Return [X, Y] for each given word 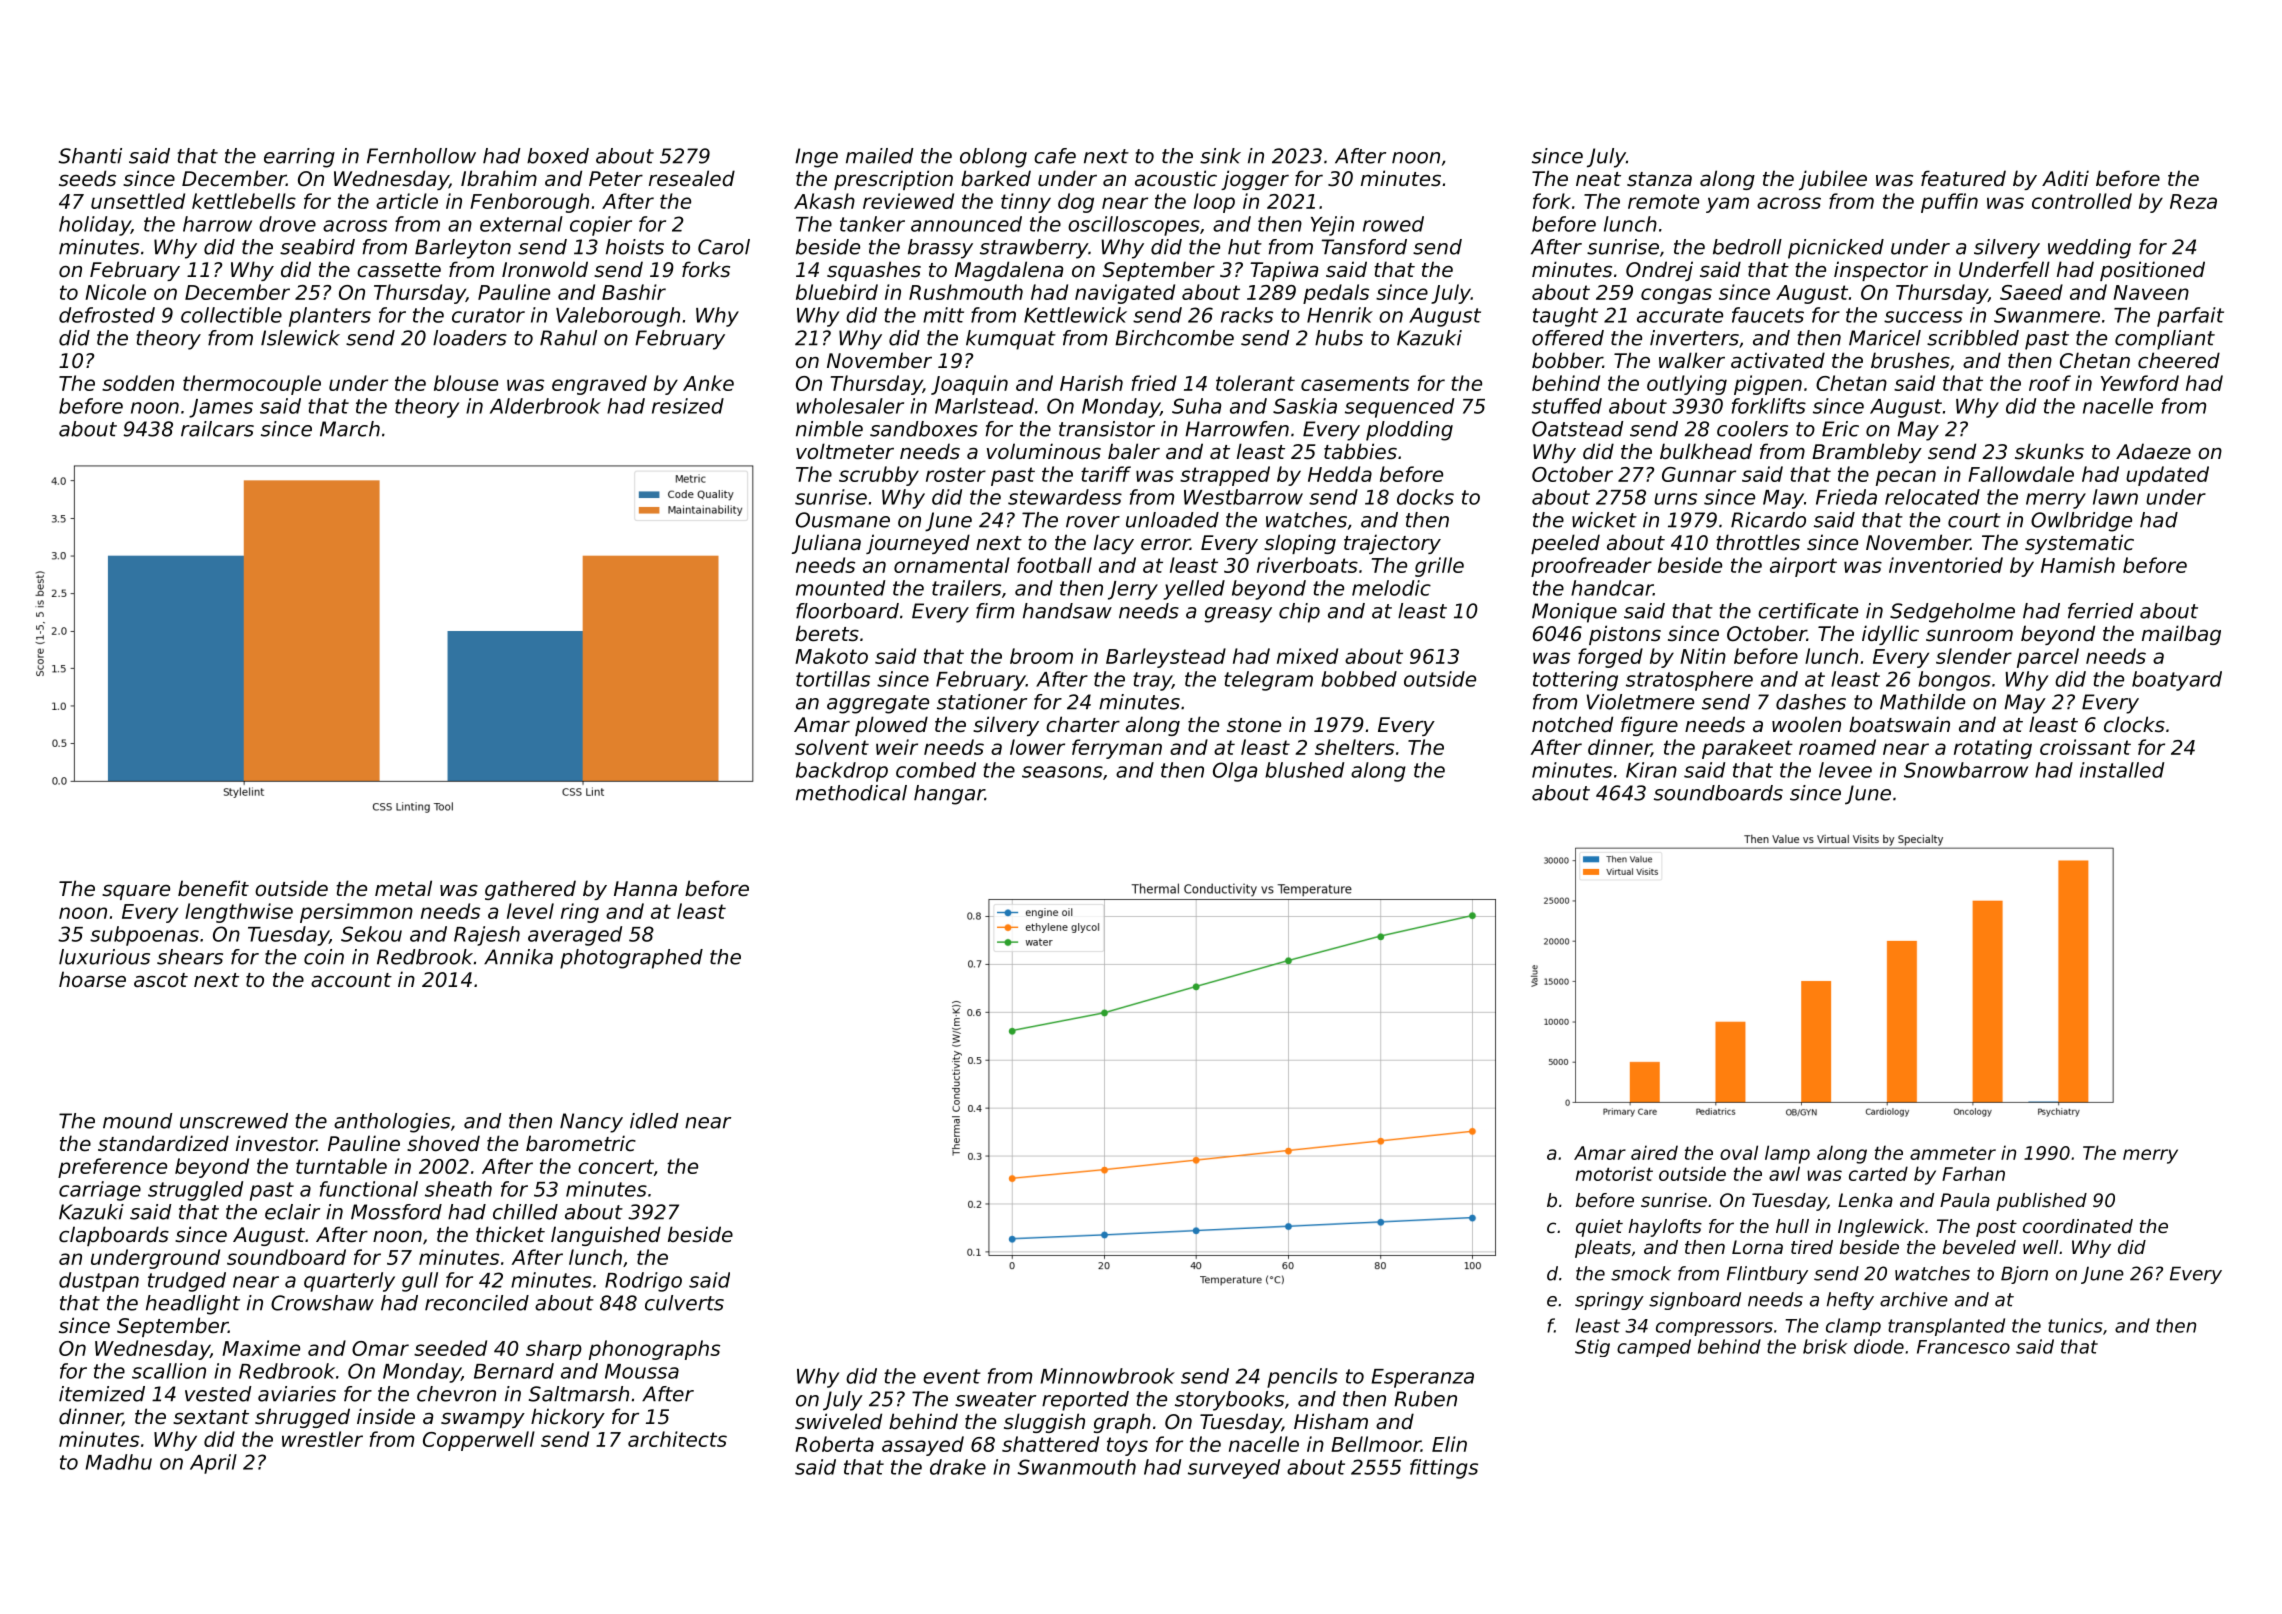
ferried [2101, 611]
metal [403, 888]
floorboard [847, 611]
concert [616, 1166]
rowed [1393, 224]
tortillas [833, 679]
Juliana [826, 544]
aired [1654, 1152]
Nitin [1703, 656]
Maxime [261, 1348]
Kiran [1651, 770]
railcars [217, 429]
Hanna [645, 888]
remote [1663, 201]
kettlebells [244, 201]
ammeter [1953, 1153]
